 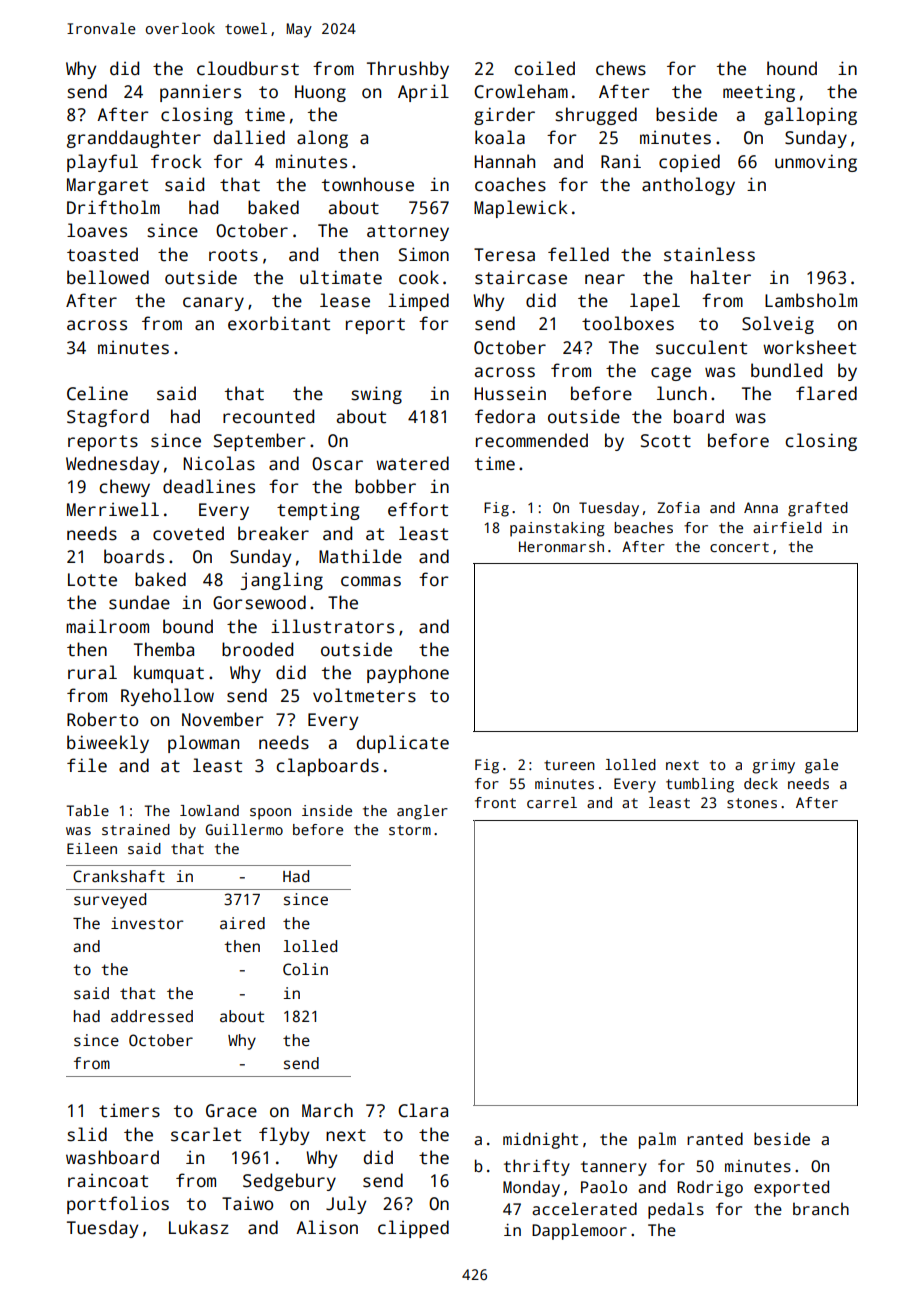 What do you see at coordinates (332, 626) in the document?
I see `illustrators` at bounding box center [332, 626].
